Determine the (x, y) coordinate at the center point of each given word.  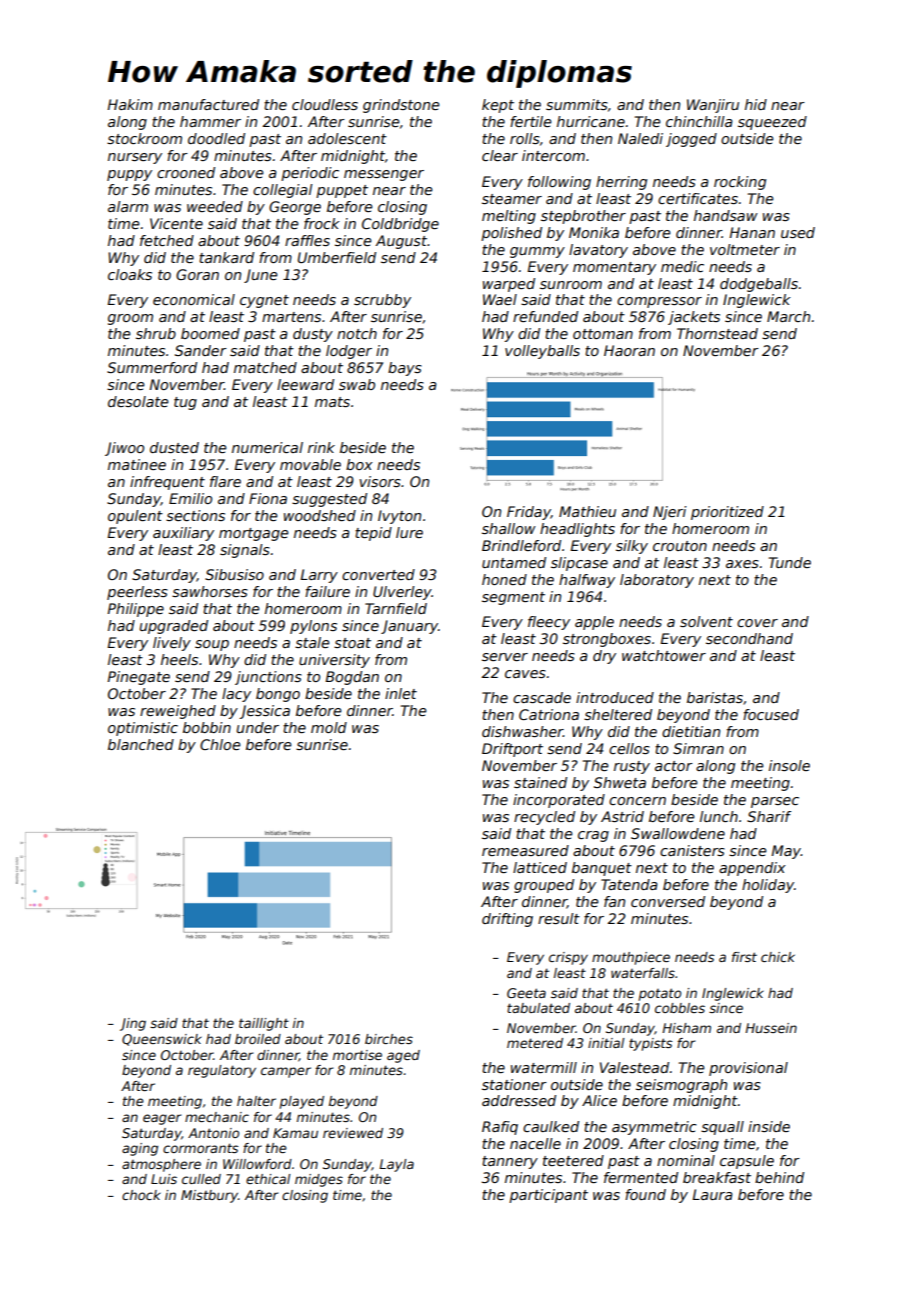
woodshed (320, 515)
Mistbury (209, 1196)
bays (405, 369)
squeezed (772, 123)
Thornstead (717, 333)
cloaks (130, 274)
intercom (553, 155)
